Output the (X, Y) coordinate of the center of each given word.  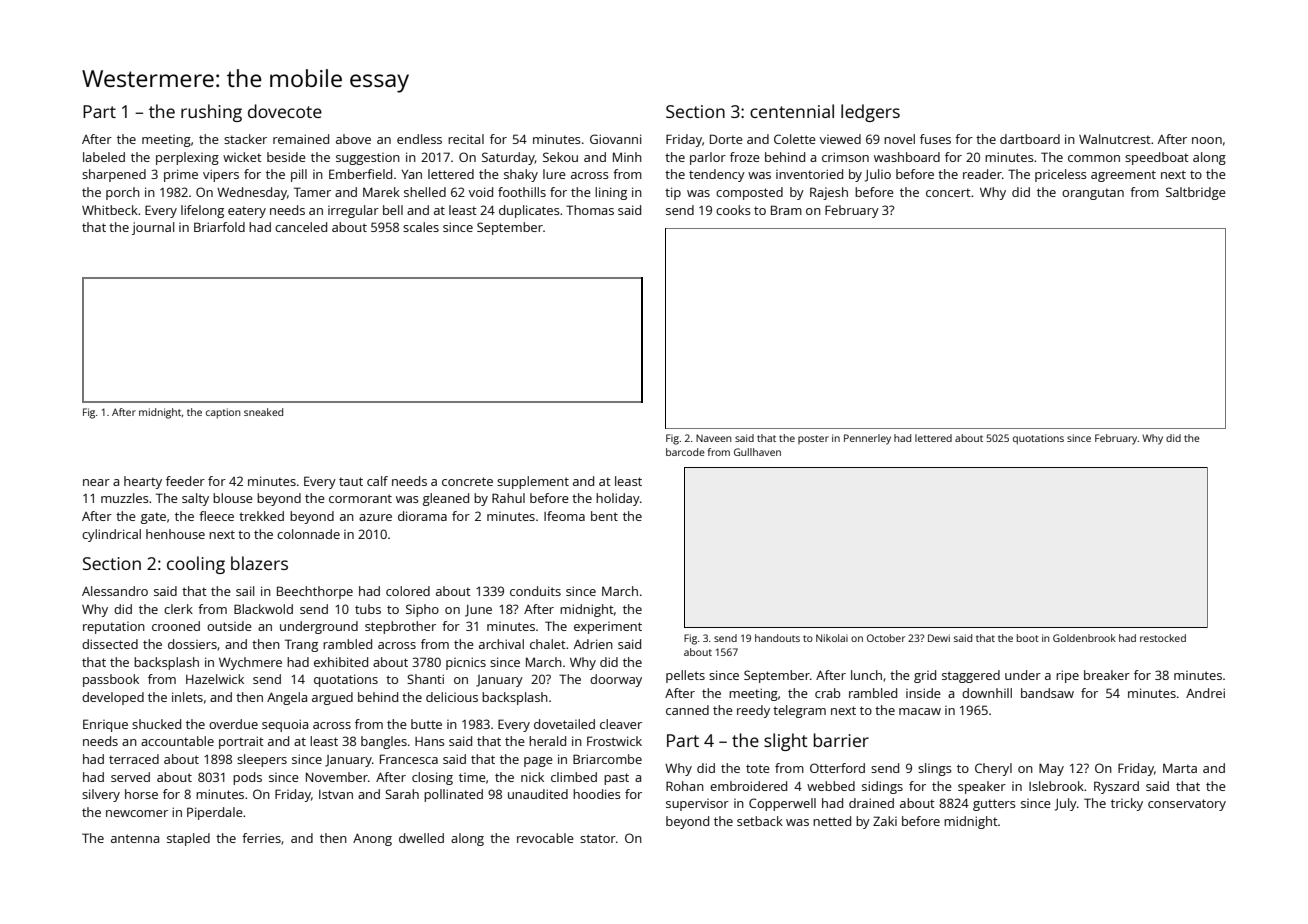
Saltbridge (1196, 193)
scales (421, 227)
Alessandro (115, 591)
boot (1028, 638)
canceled (301, 227)
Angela (287, 698)
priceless (1061, 175)
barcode (685, 452)
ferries (261, 838)
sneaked (263, 412)
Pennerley (867, 439)
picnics (466, 663)
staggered (971, 676)
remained (301, 139)
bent (604, 516)
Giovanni (615, 139)
